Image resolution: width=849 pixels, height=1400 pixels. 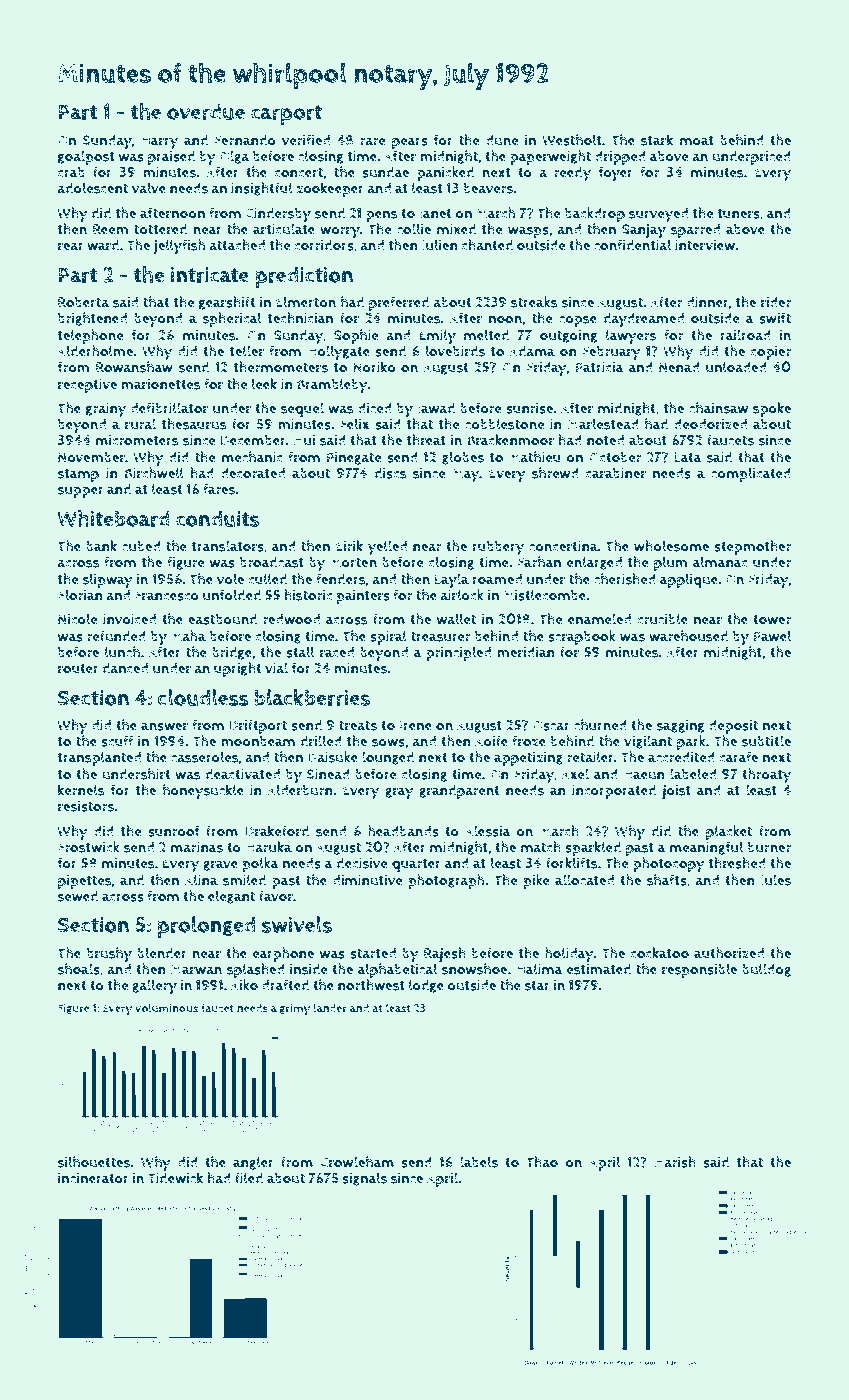 I want to click on Westholt, so click(x=572, y=140).
